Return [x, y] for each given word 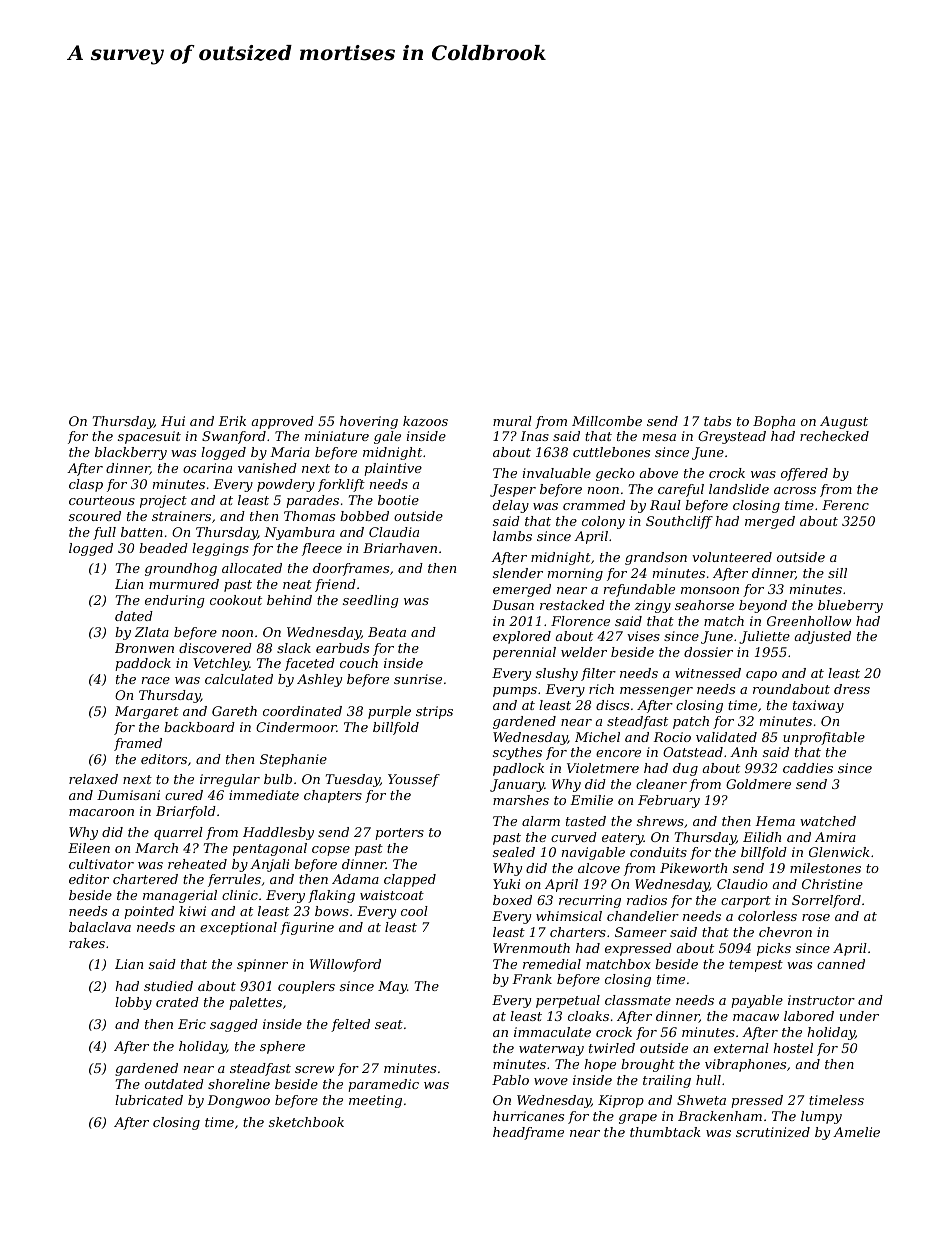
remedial [552, 964]
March [156, 848]
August [844, 422]
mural [512, 421]
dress [852, 689]
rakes [87, 943]
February [669, 801]
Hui [173, 421]
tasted [586, 821]
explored [522, 637]
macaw [756, 1017]
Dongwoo [238, 1101]
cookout [236, 600]
